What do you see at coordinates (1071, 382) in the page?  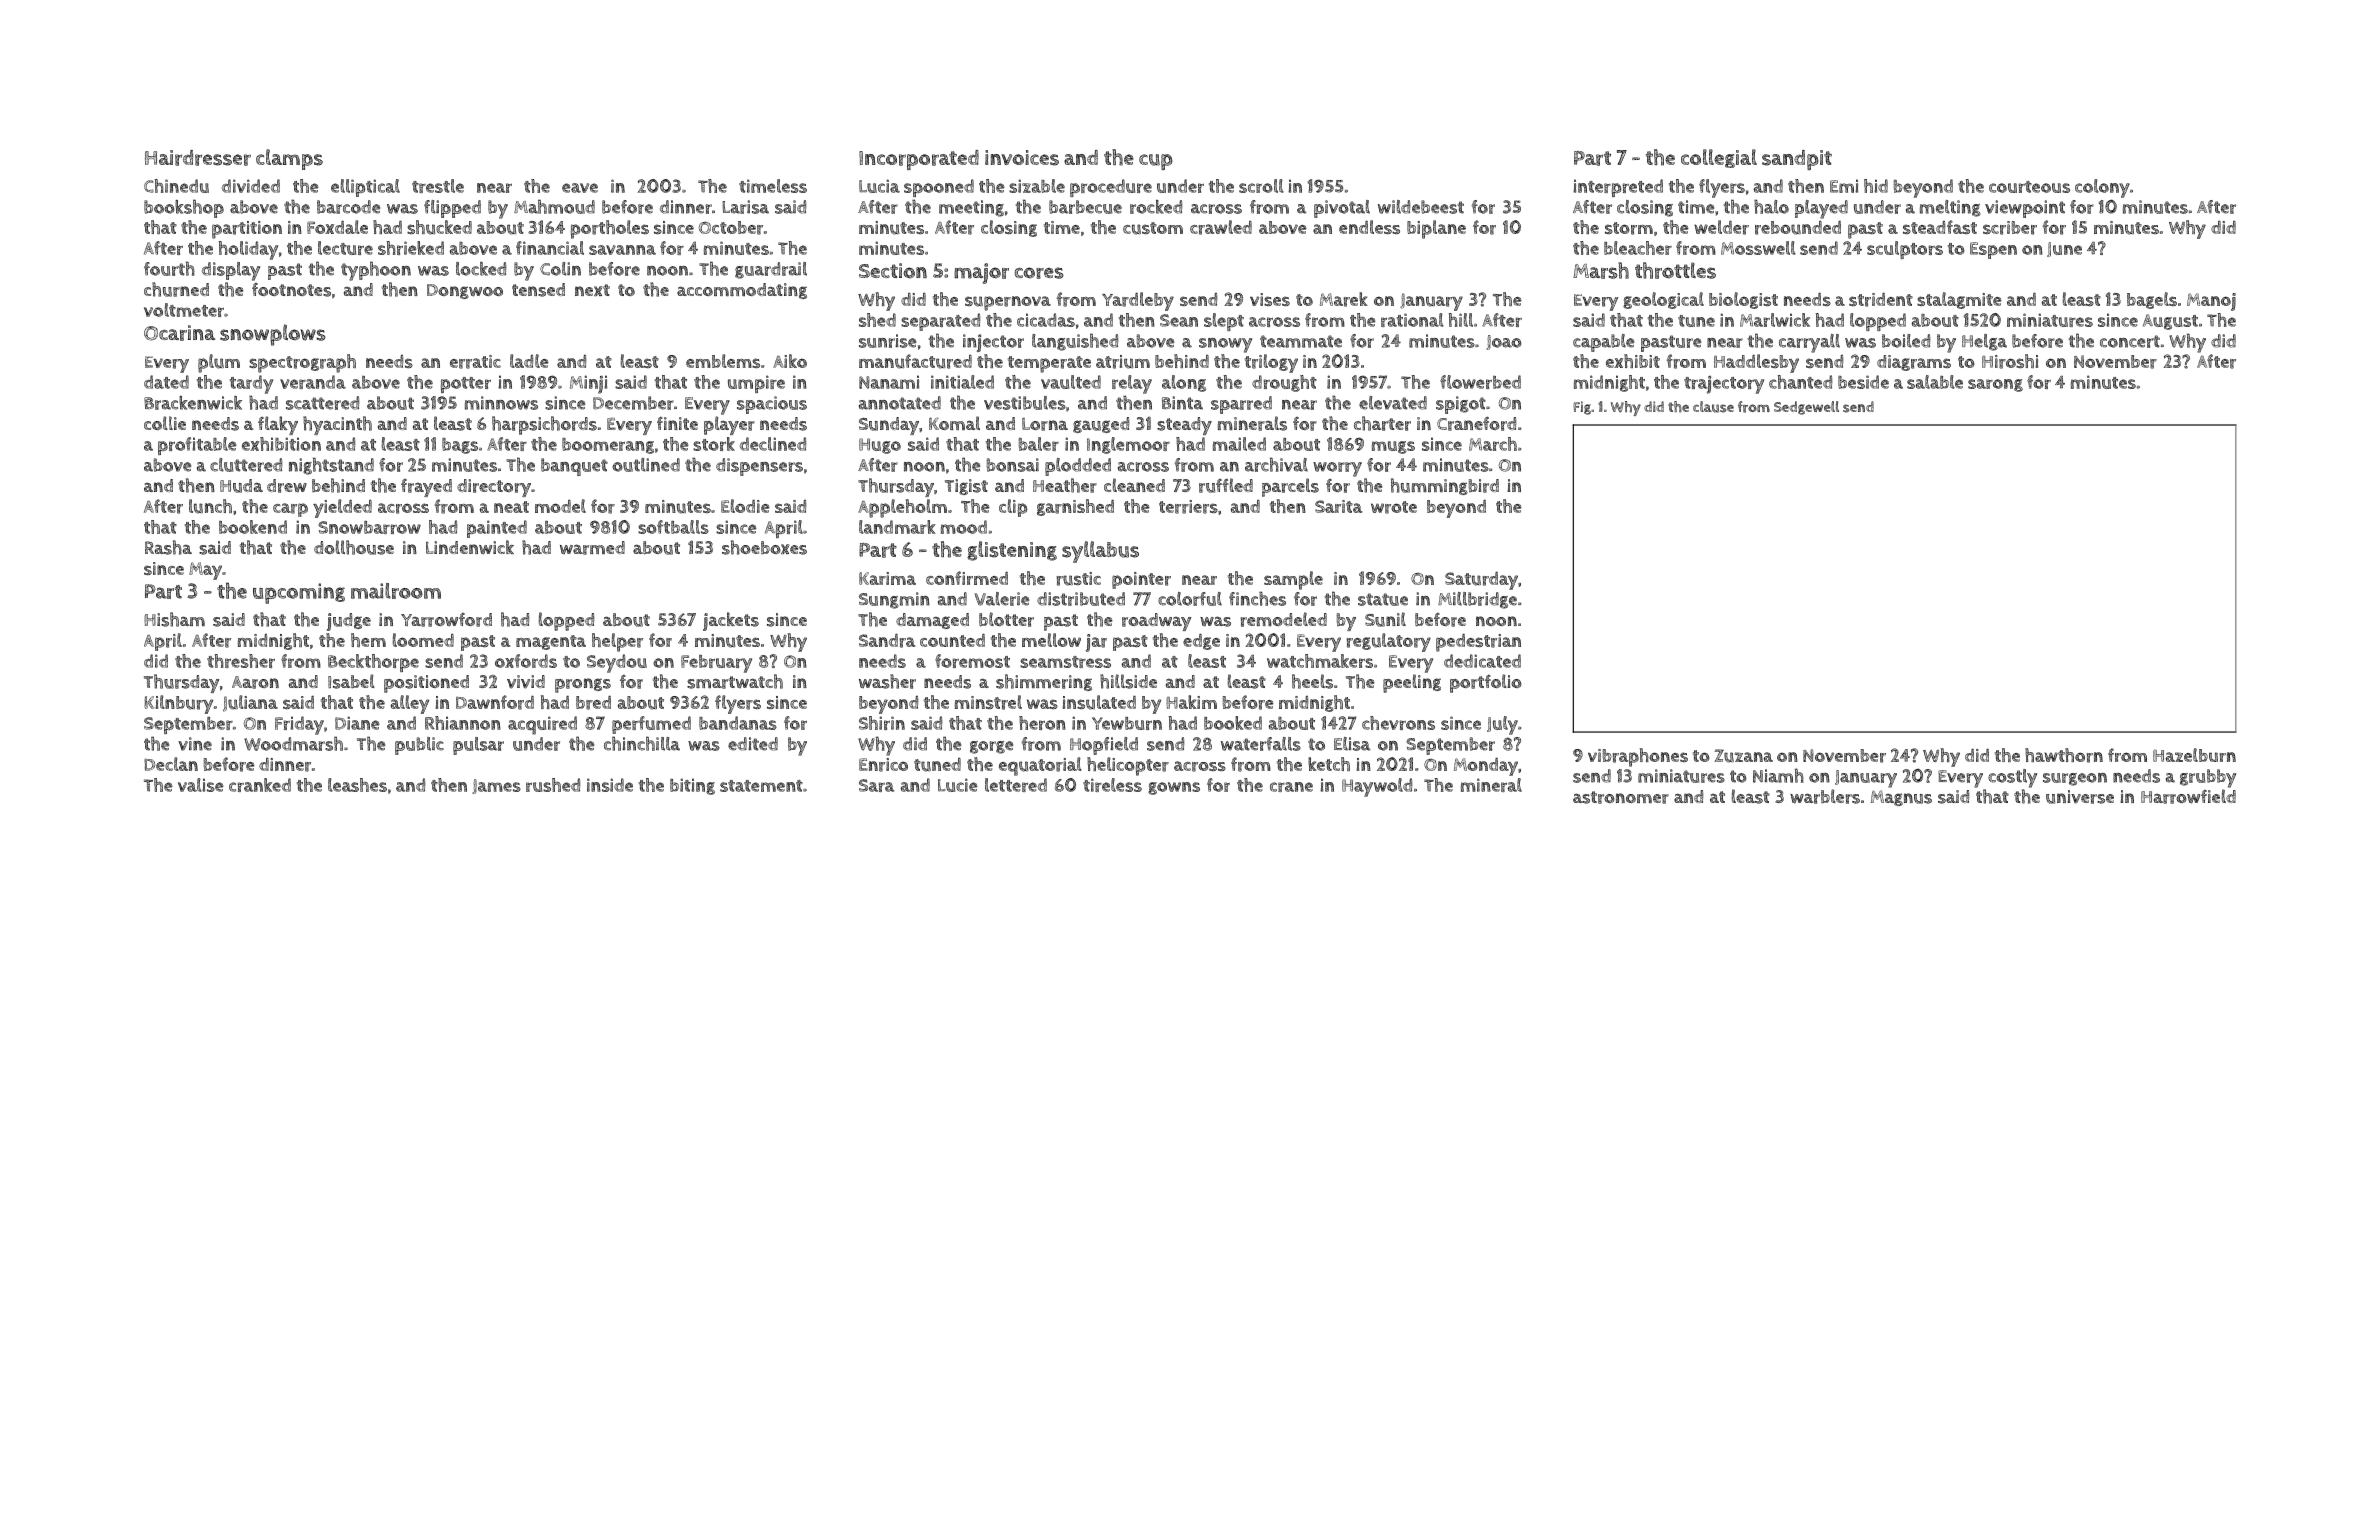 I see `vaulted` at bounding box center [1071, 382].
